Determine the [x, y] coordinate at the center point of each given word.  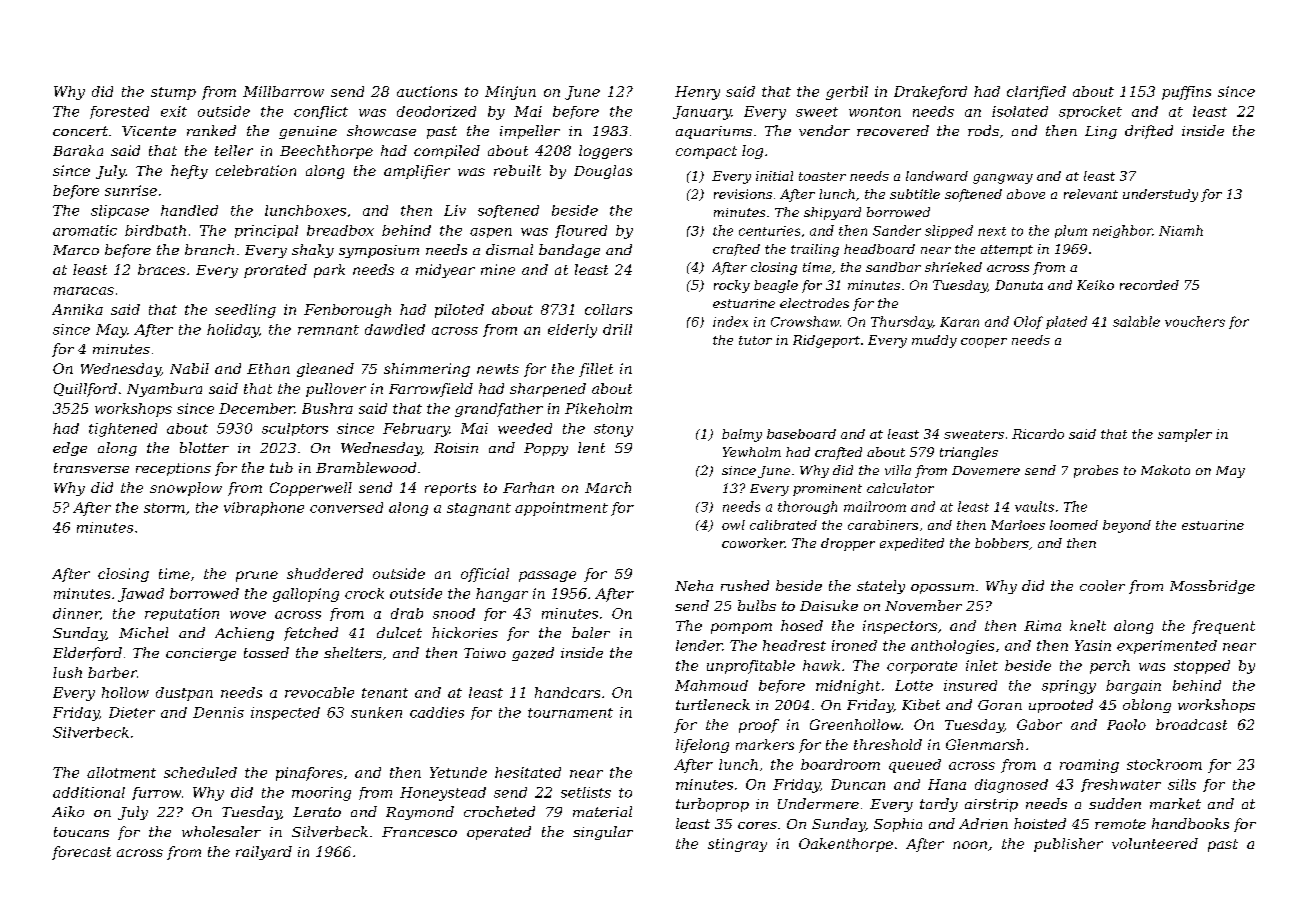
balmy [742, 435]
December [256, 408]
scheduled [200, 772]
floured [581, 231]
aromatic [85, 230]
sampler [1185, 435]
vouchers [1195, 321]
